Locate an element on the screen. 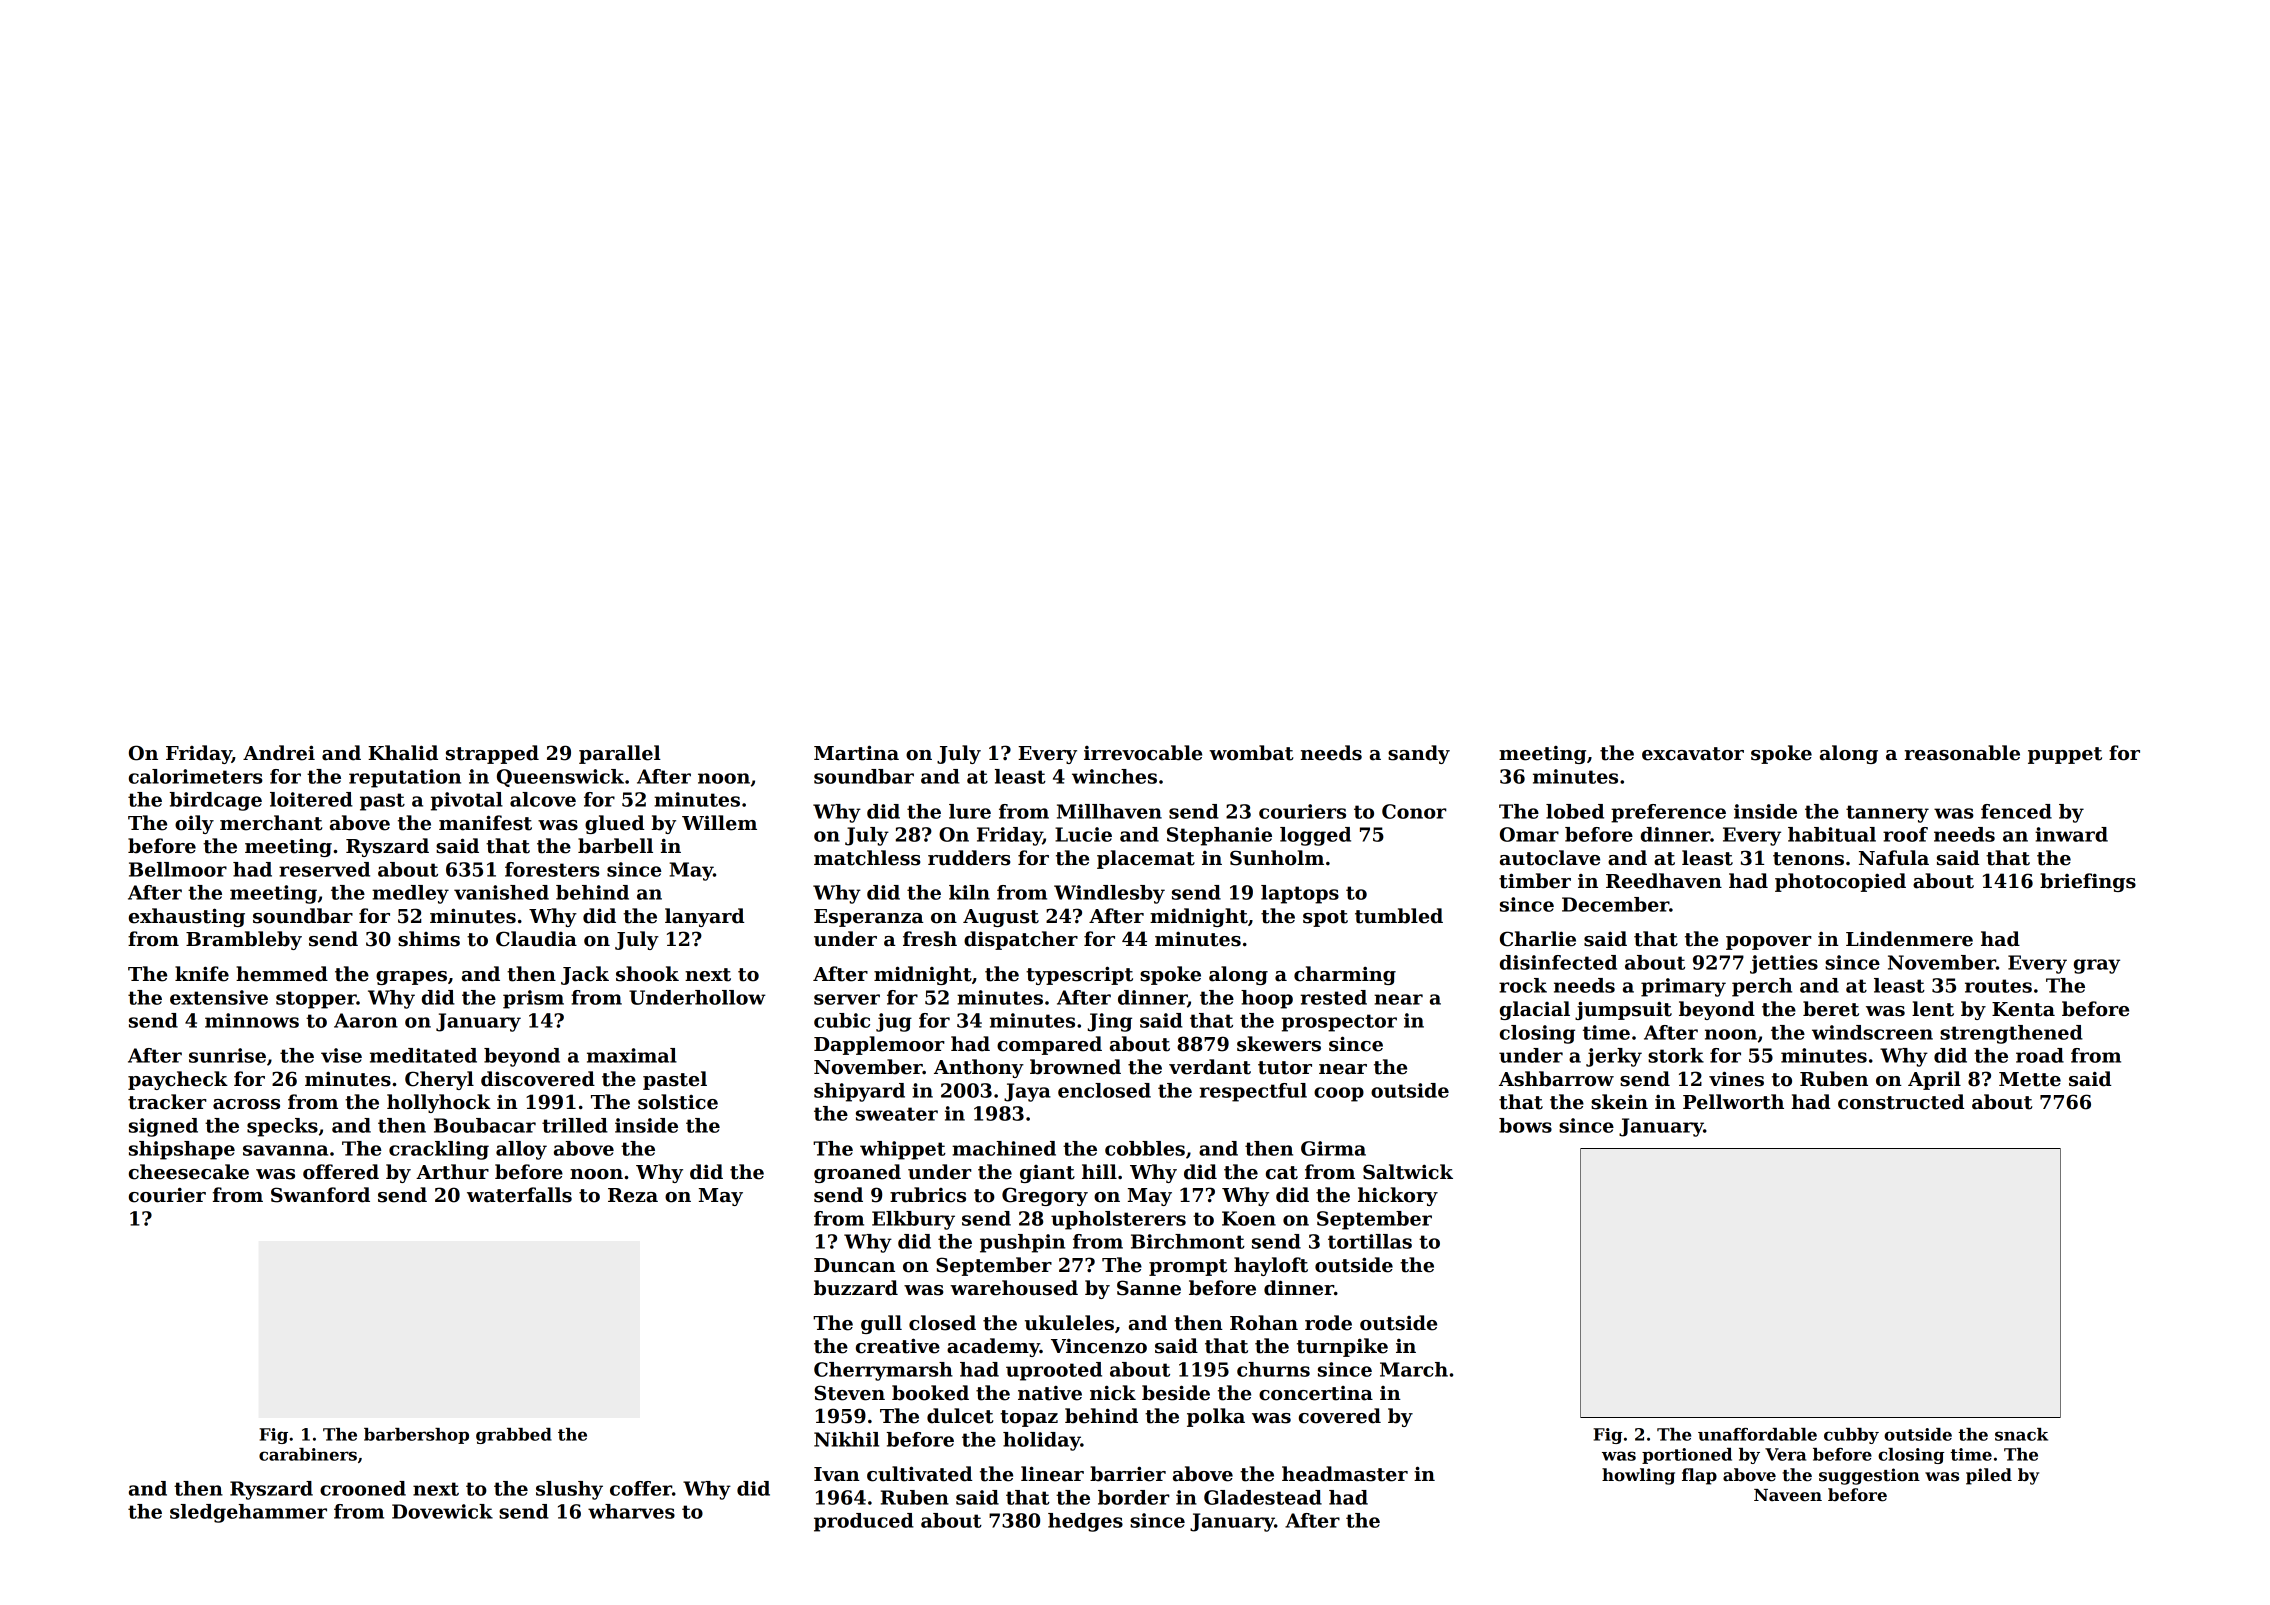 Image resolution: width=2270 pixels, height=1605 pixels. hedges is located at coordinates (1085, 1522).
